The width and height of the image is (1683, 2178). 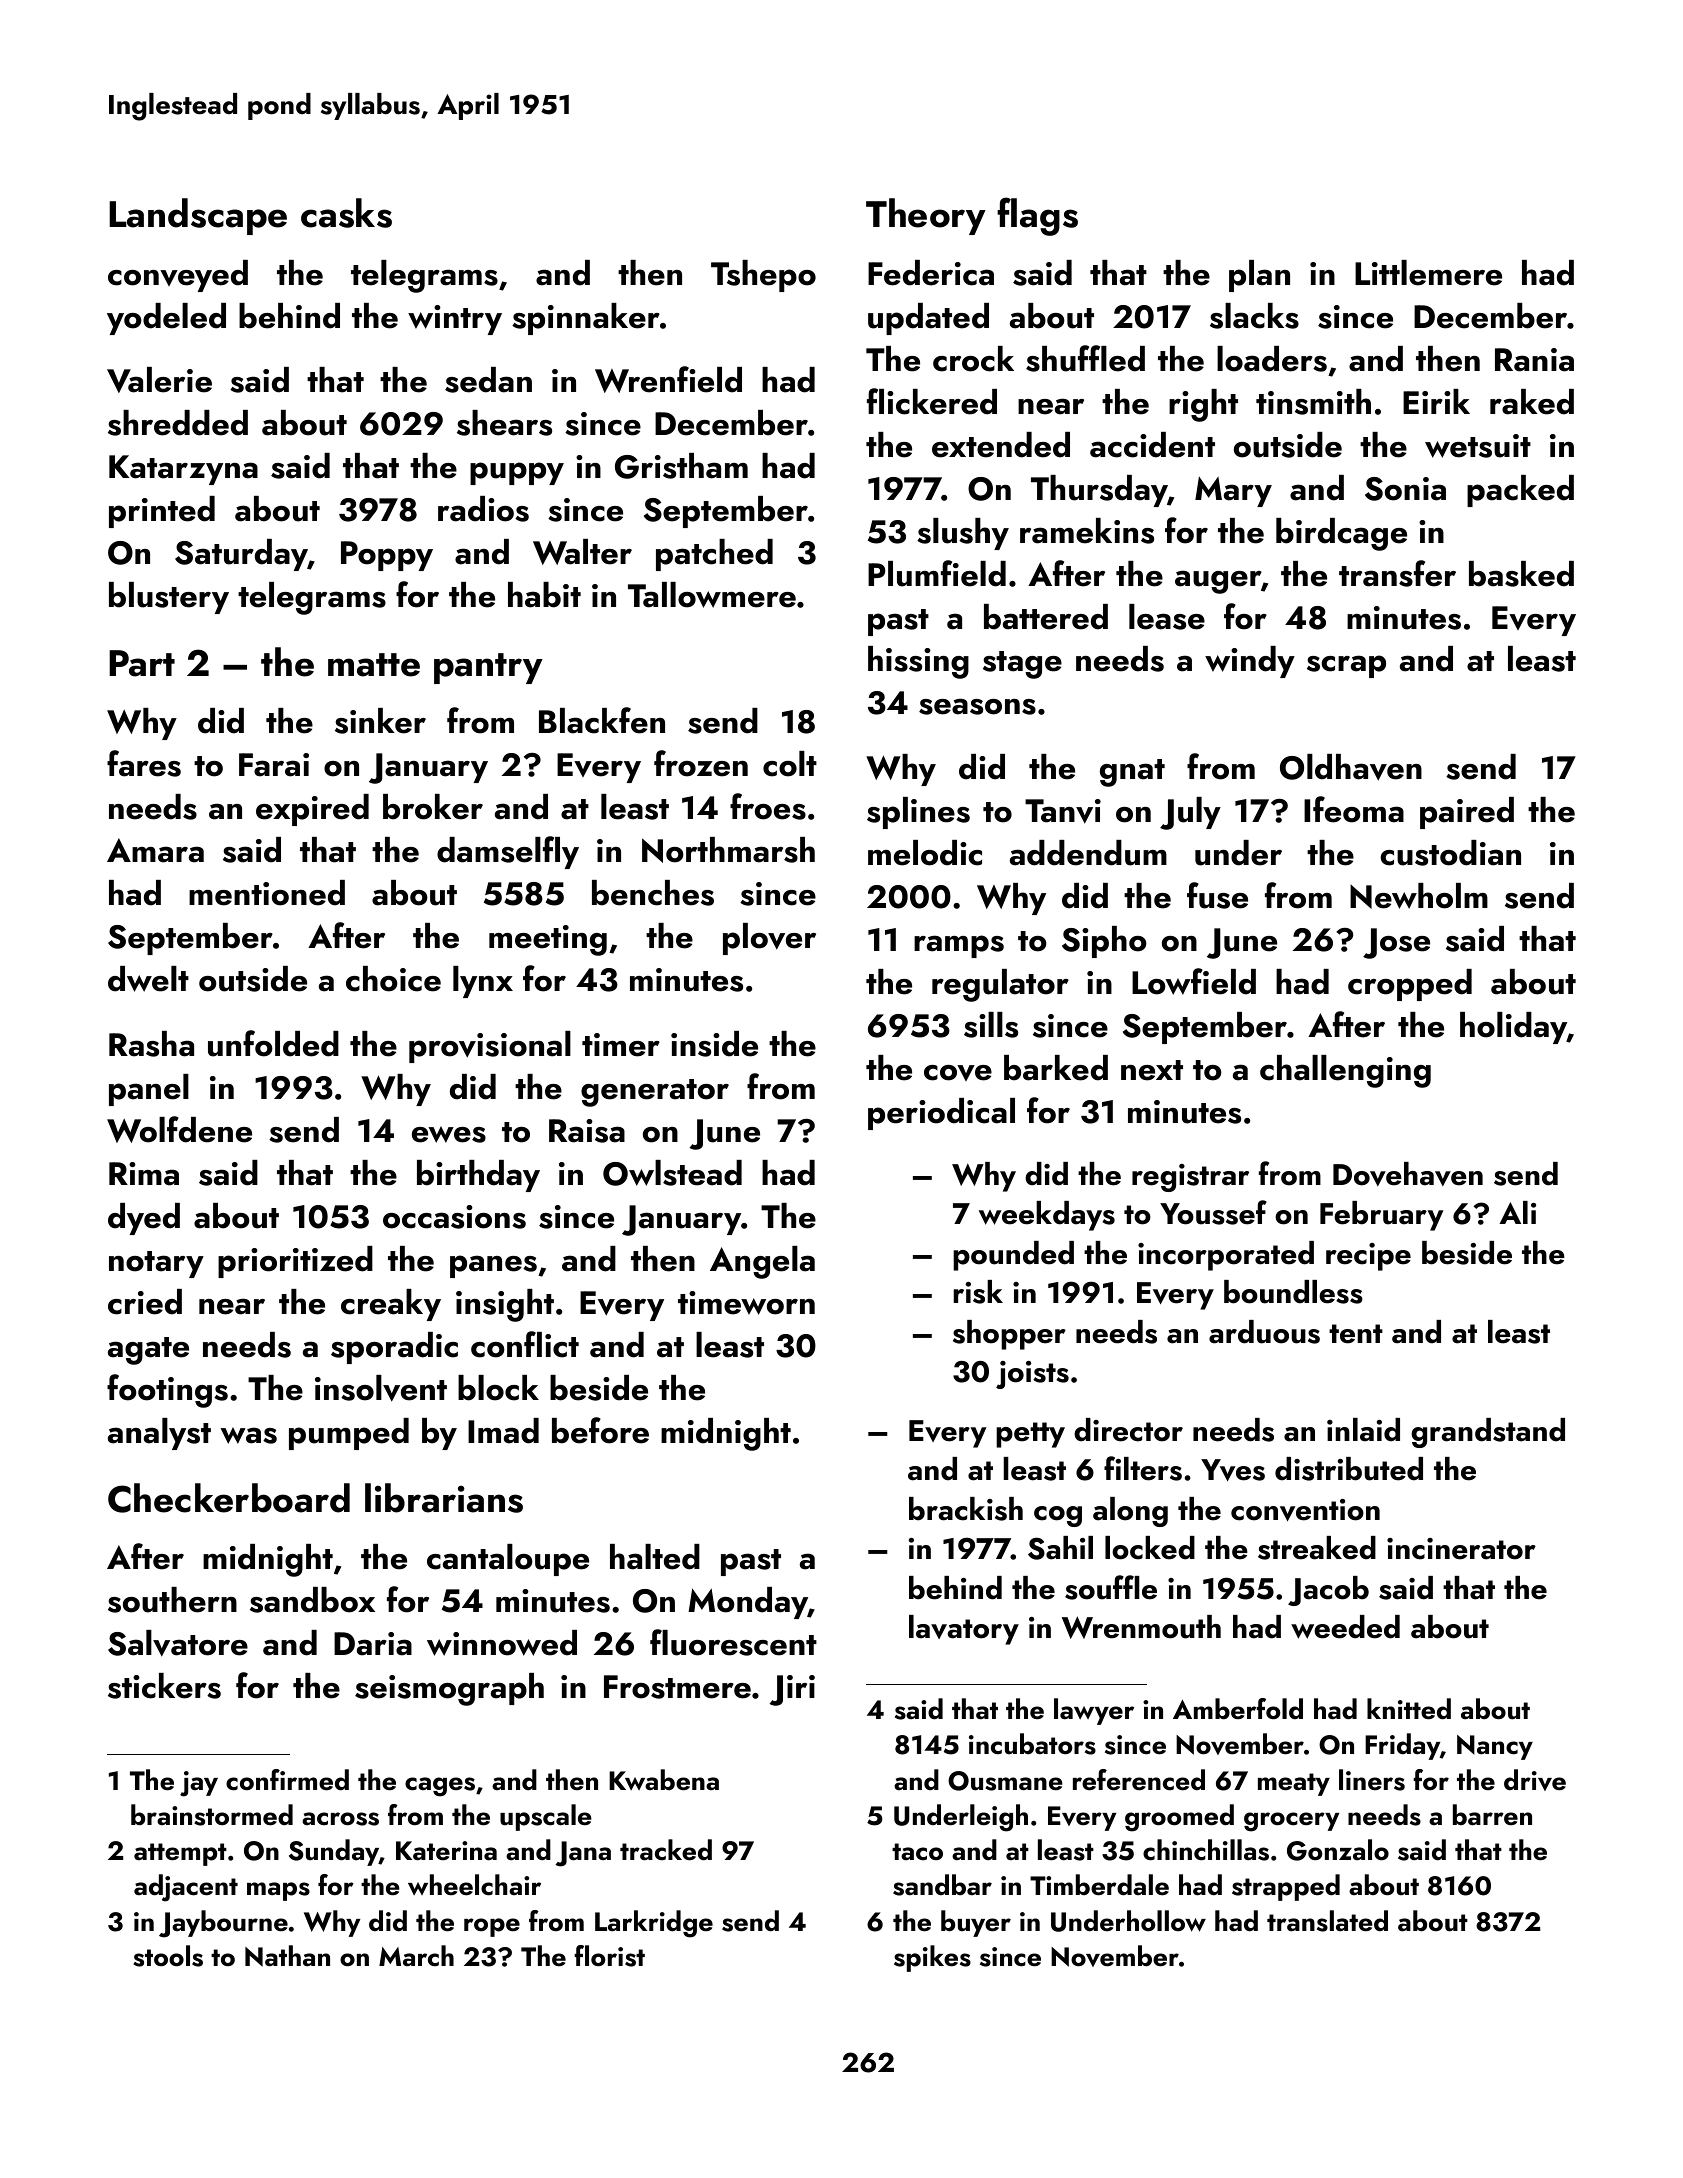 I want to click on Lowfield, so click(x=1194, y=981).
